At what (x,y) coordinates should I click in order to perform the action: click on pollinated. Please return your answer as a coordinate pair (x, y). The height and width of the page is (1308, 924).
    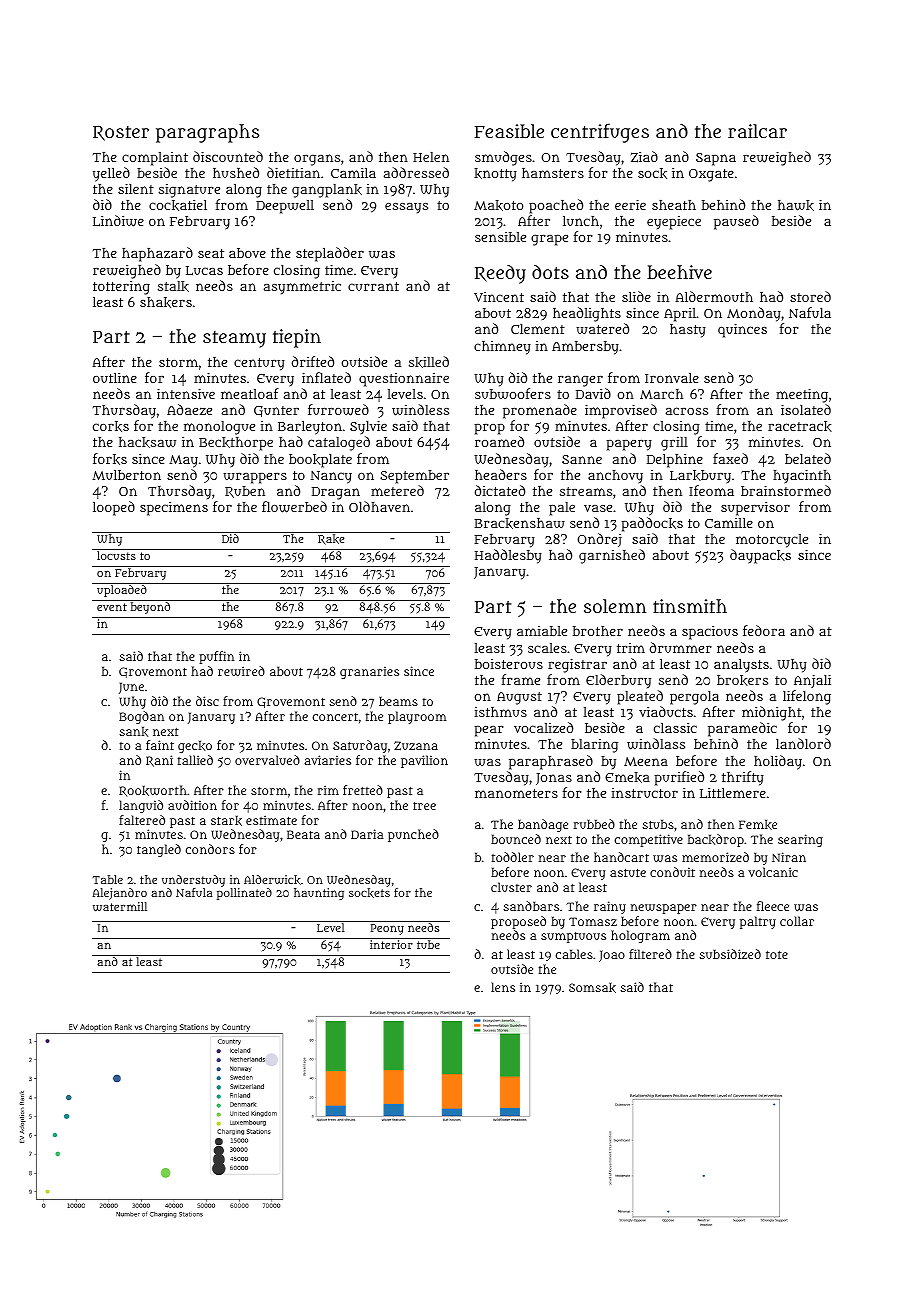
    Looking at the image, I should click on (244, 894).
